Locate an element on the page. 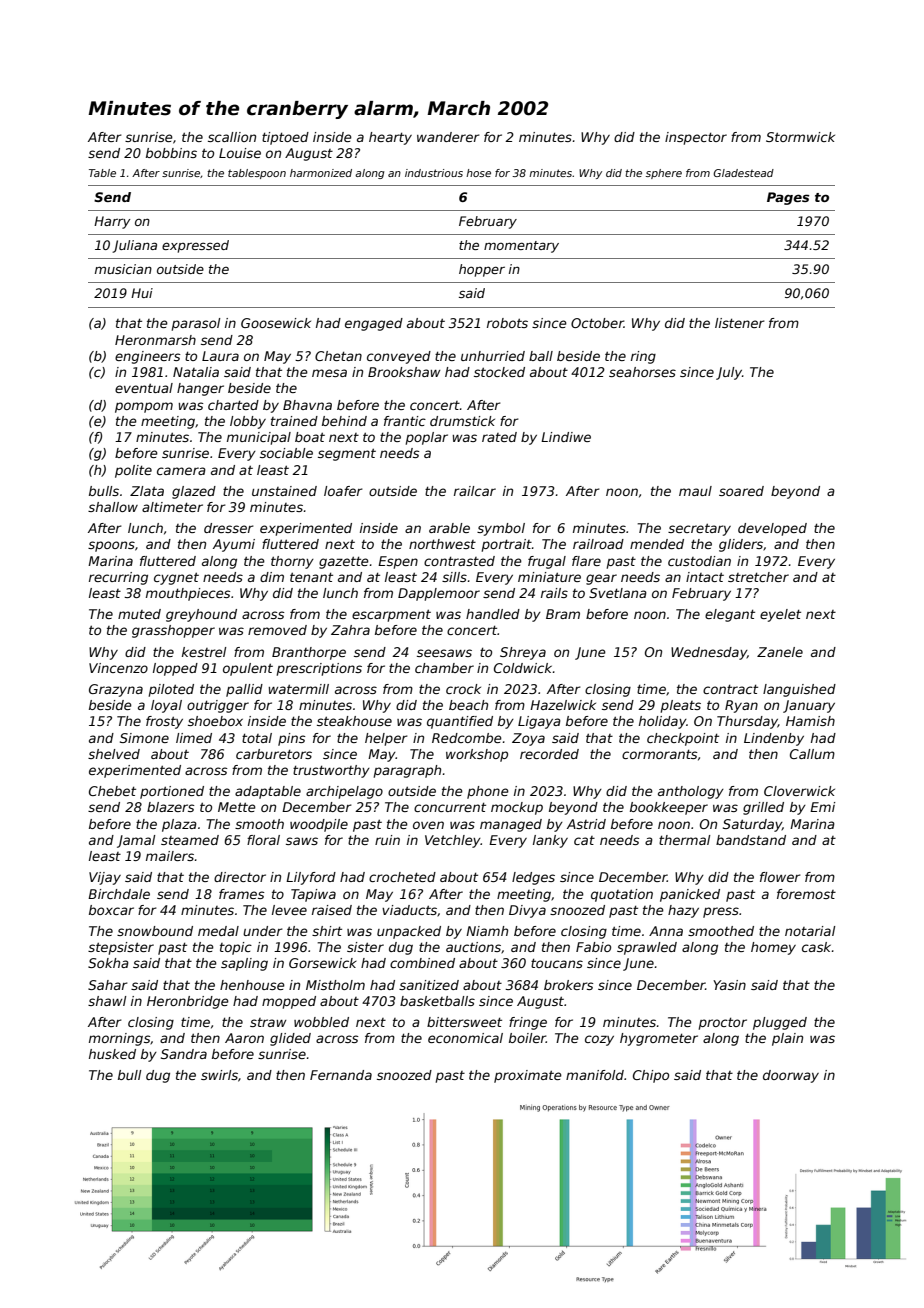  Stormwick is located at coordinates (800, 137).
